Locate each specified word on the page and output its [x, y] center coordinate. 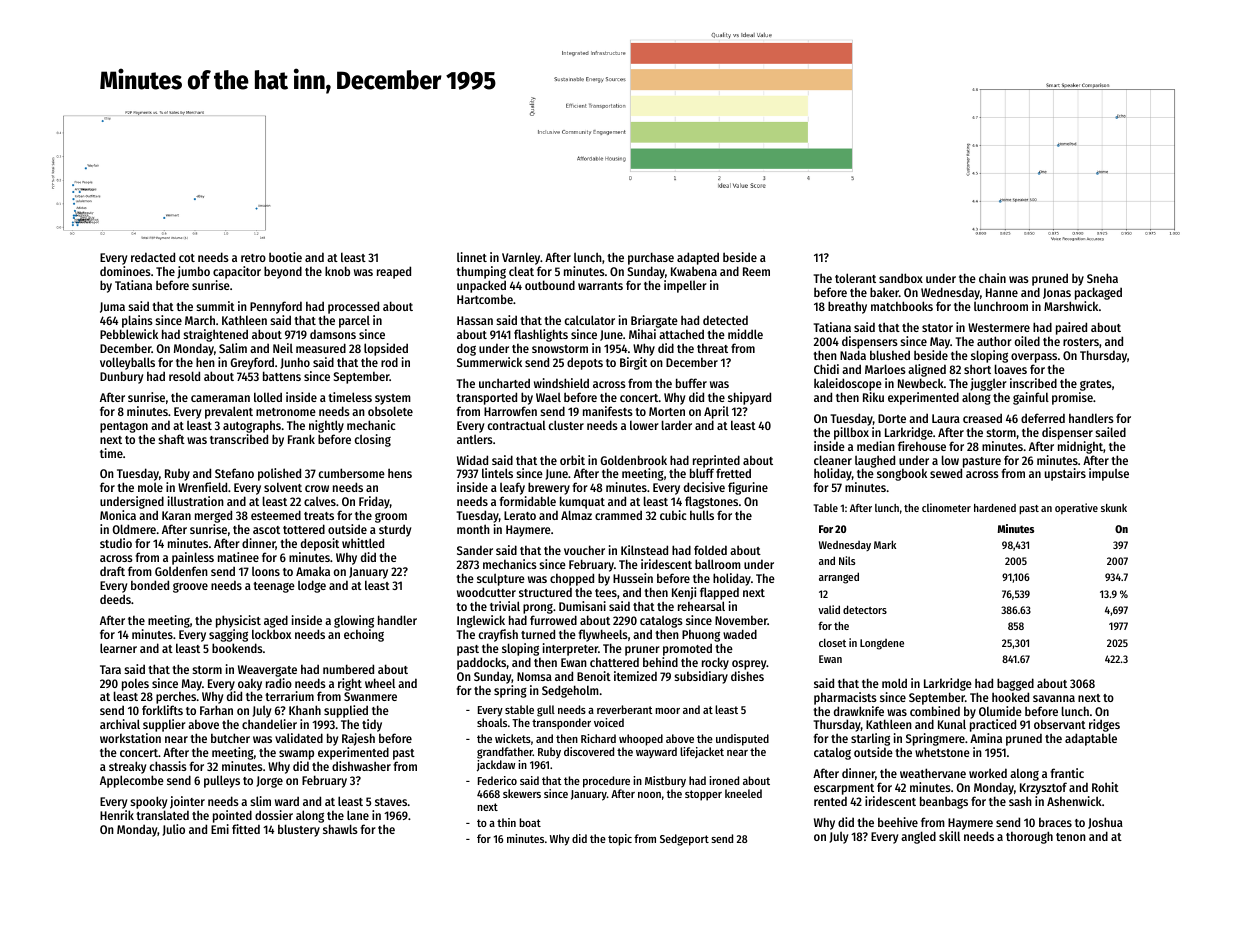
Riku [873, 397]
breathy [847, 307]
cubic [673, 515]
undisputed [742, 740]
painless [193, 558]
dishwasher [361, 766]
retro [253, 258]
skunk [1114, 508]
